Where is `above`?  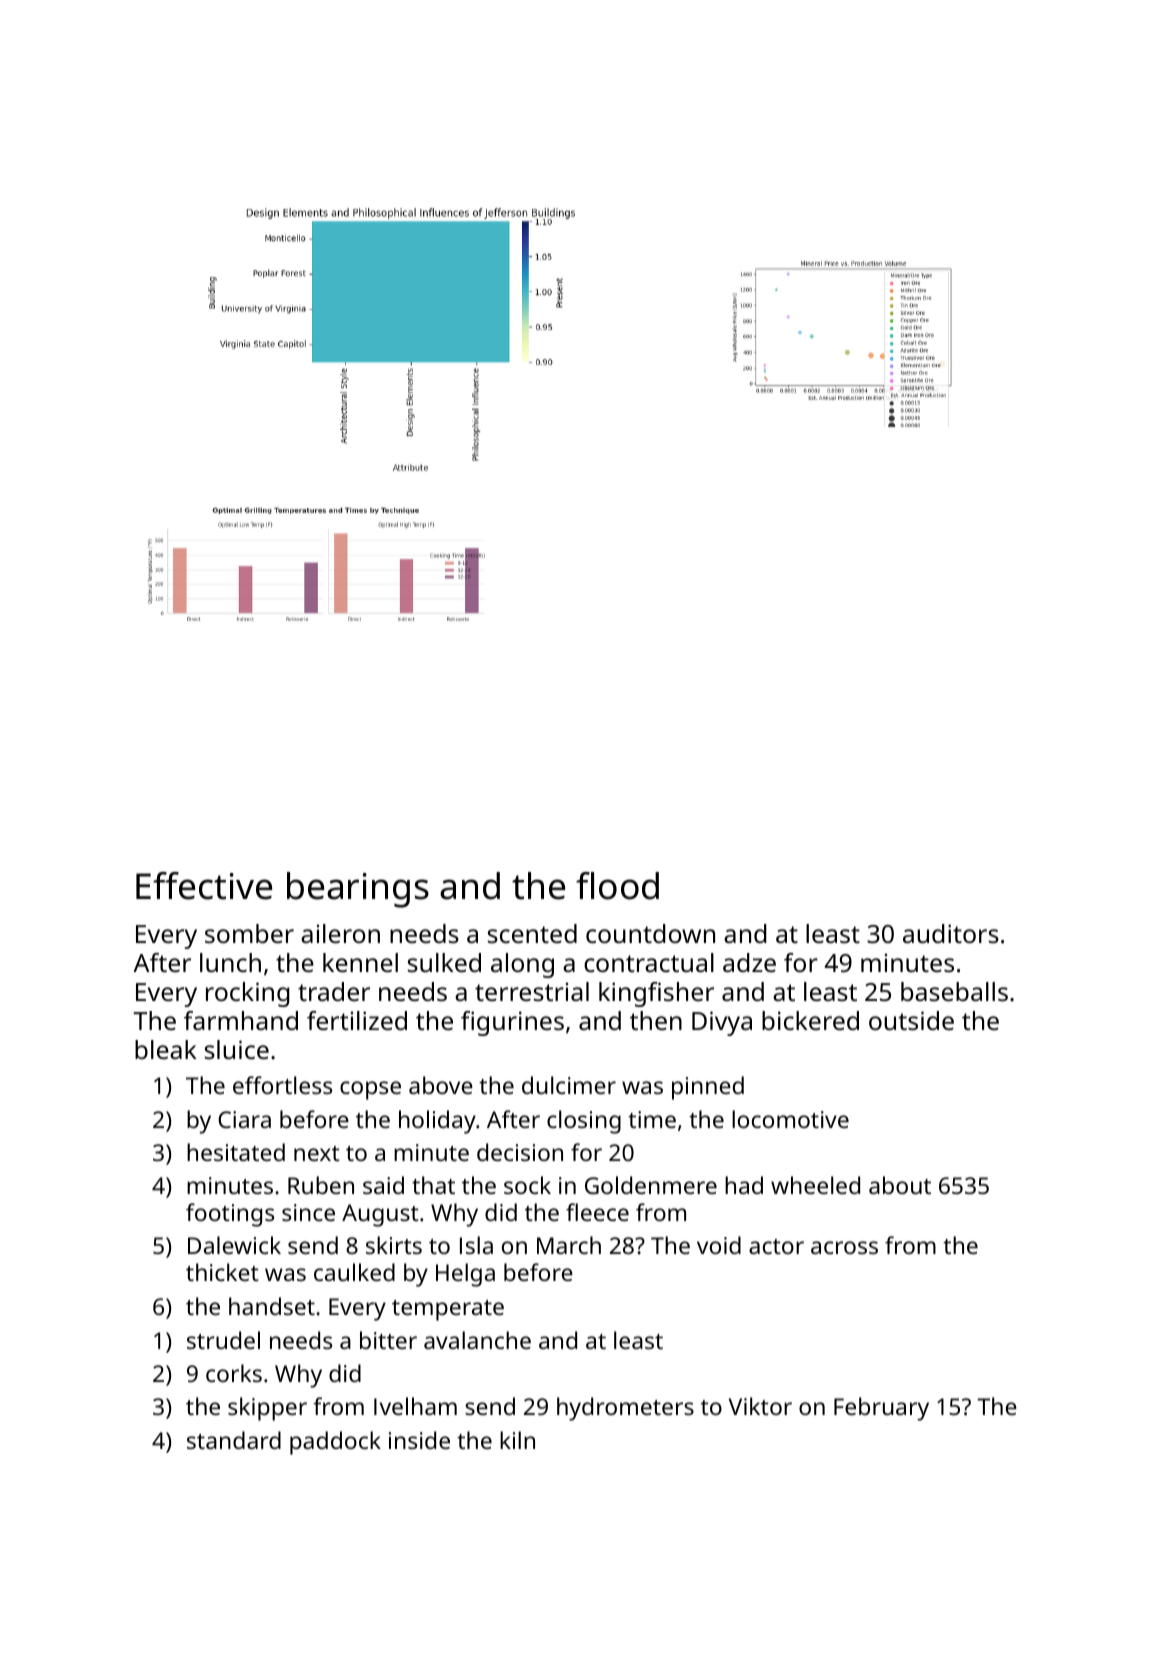 above is located at coordinates (441, 1085).
